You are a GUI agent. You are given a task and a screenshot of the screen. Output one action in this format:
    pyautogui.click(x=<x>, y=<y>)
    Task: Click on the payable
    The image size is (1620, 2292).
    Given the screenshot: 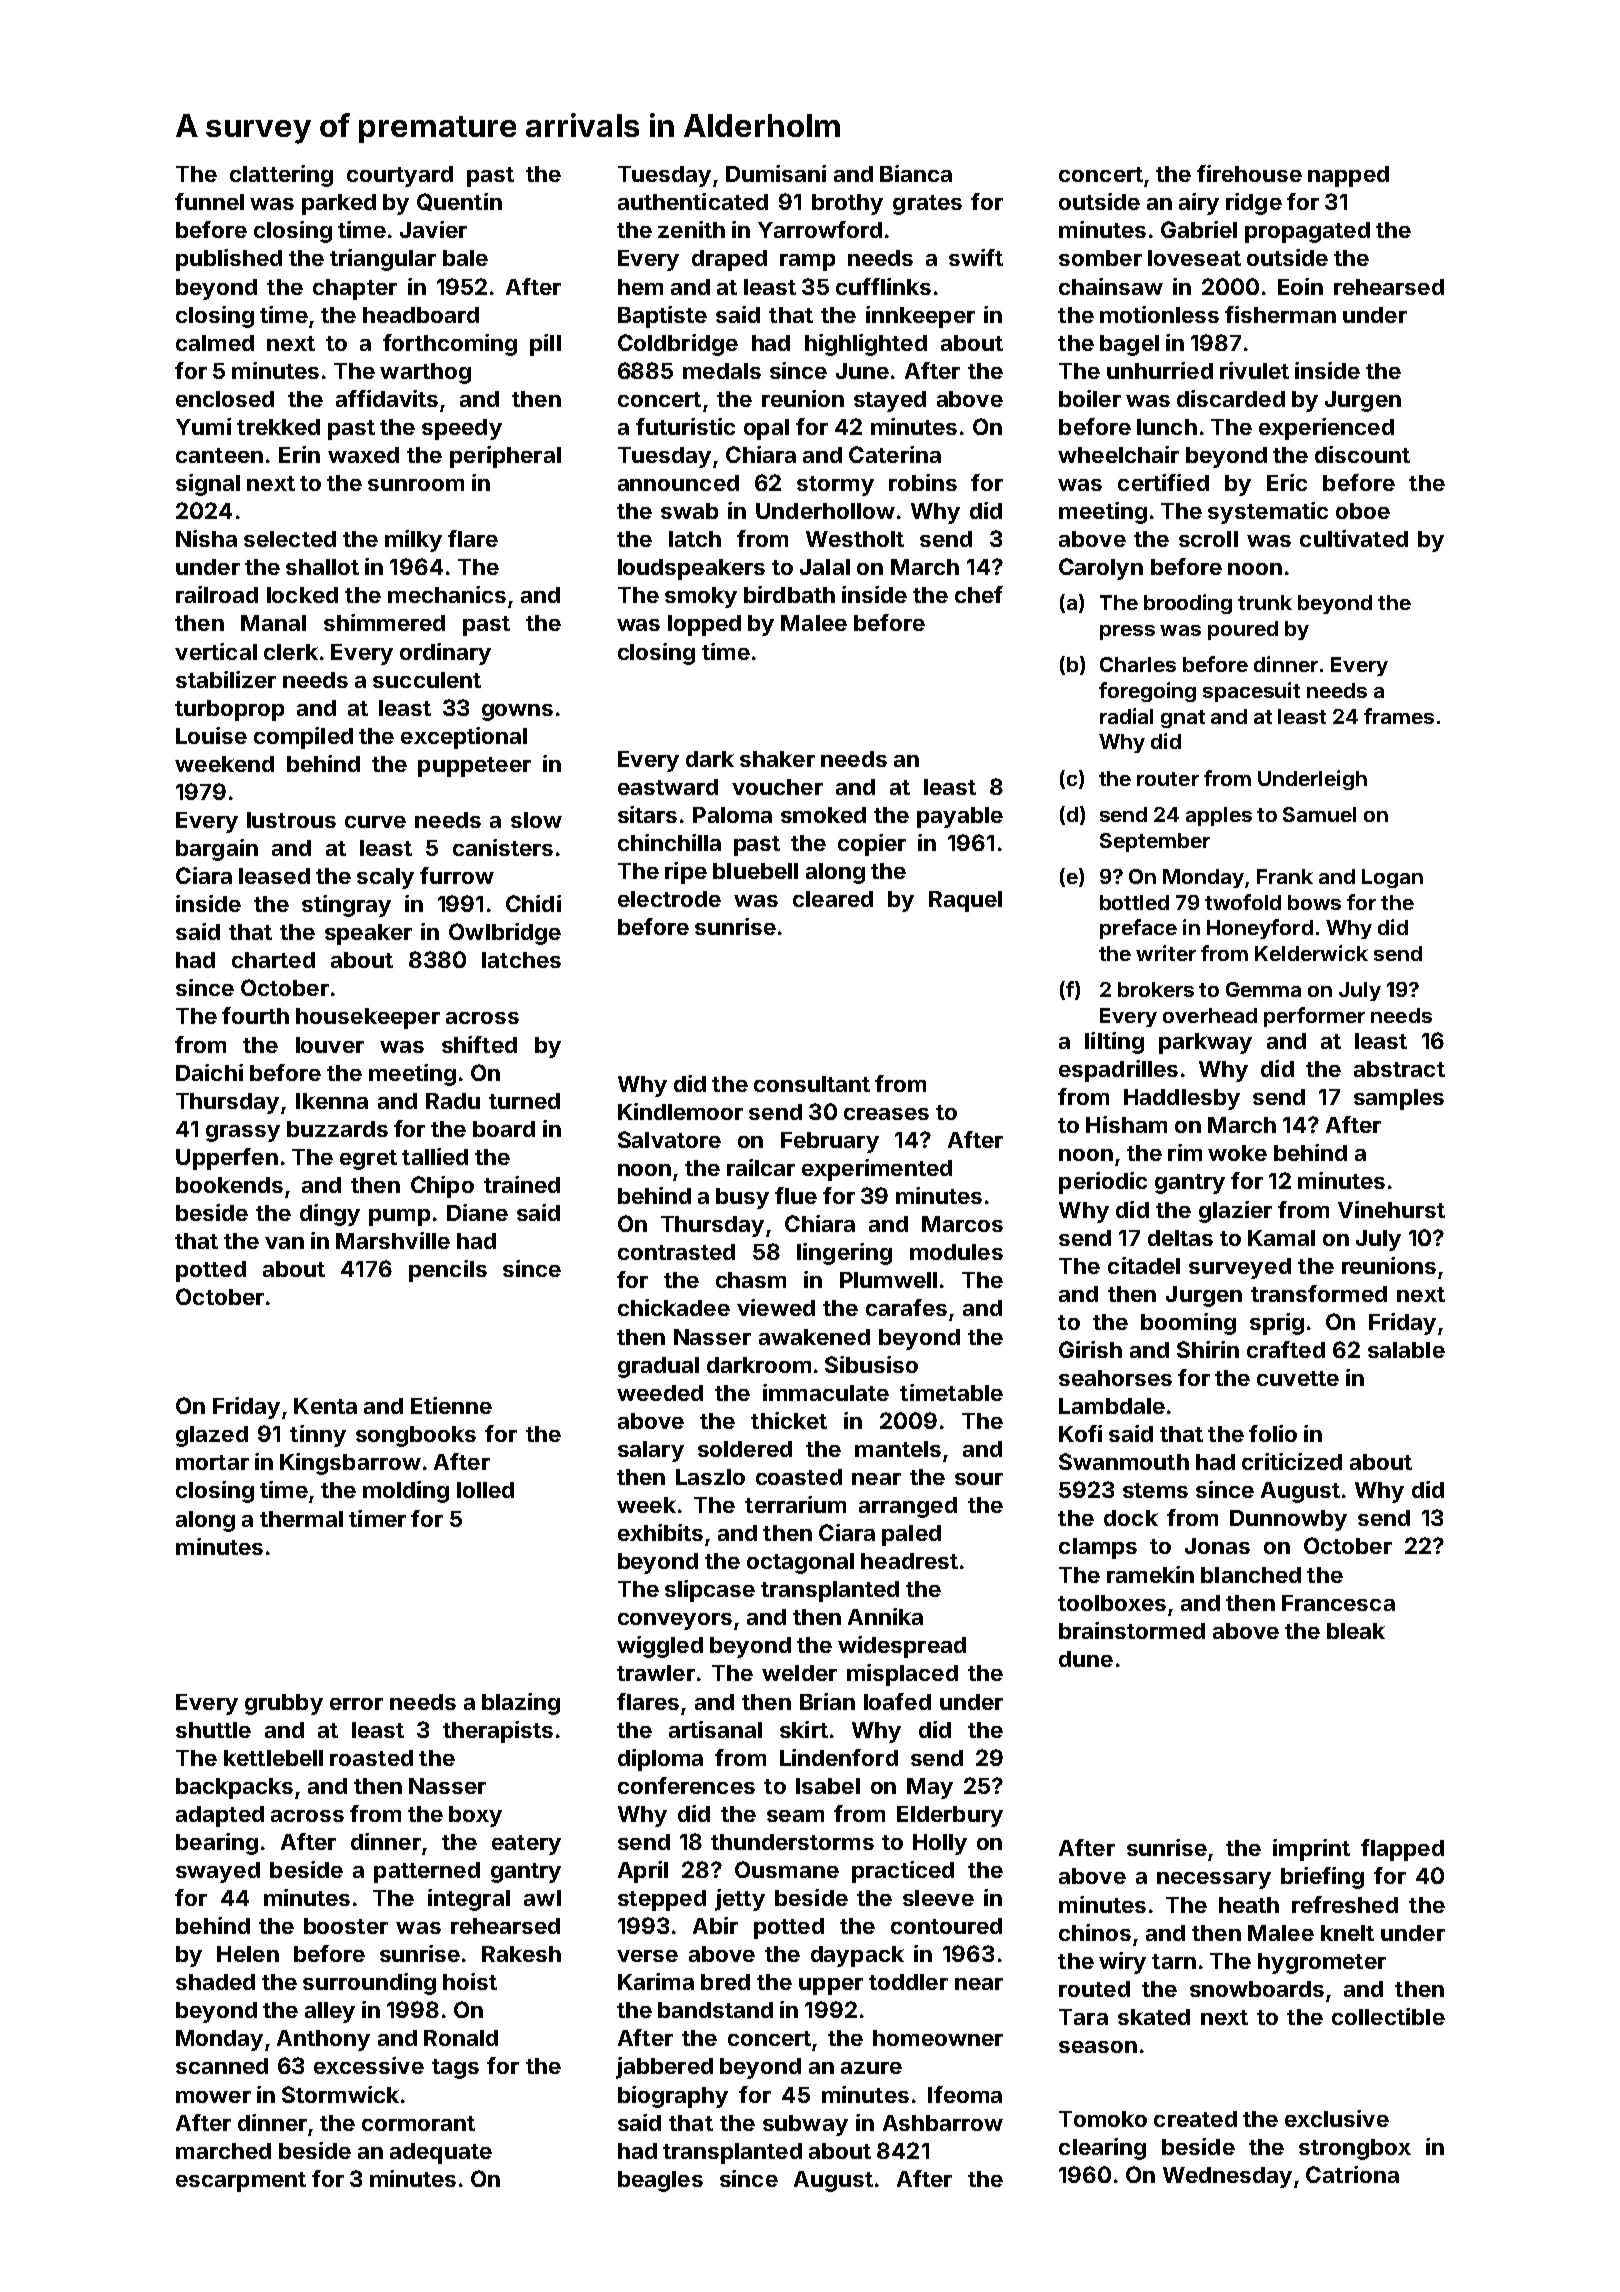 What is the action you would take?
    pyautogui.click(x=960, y=817)
